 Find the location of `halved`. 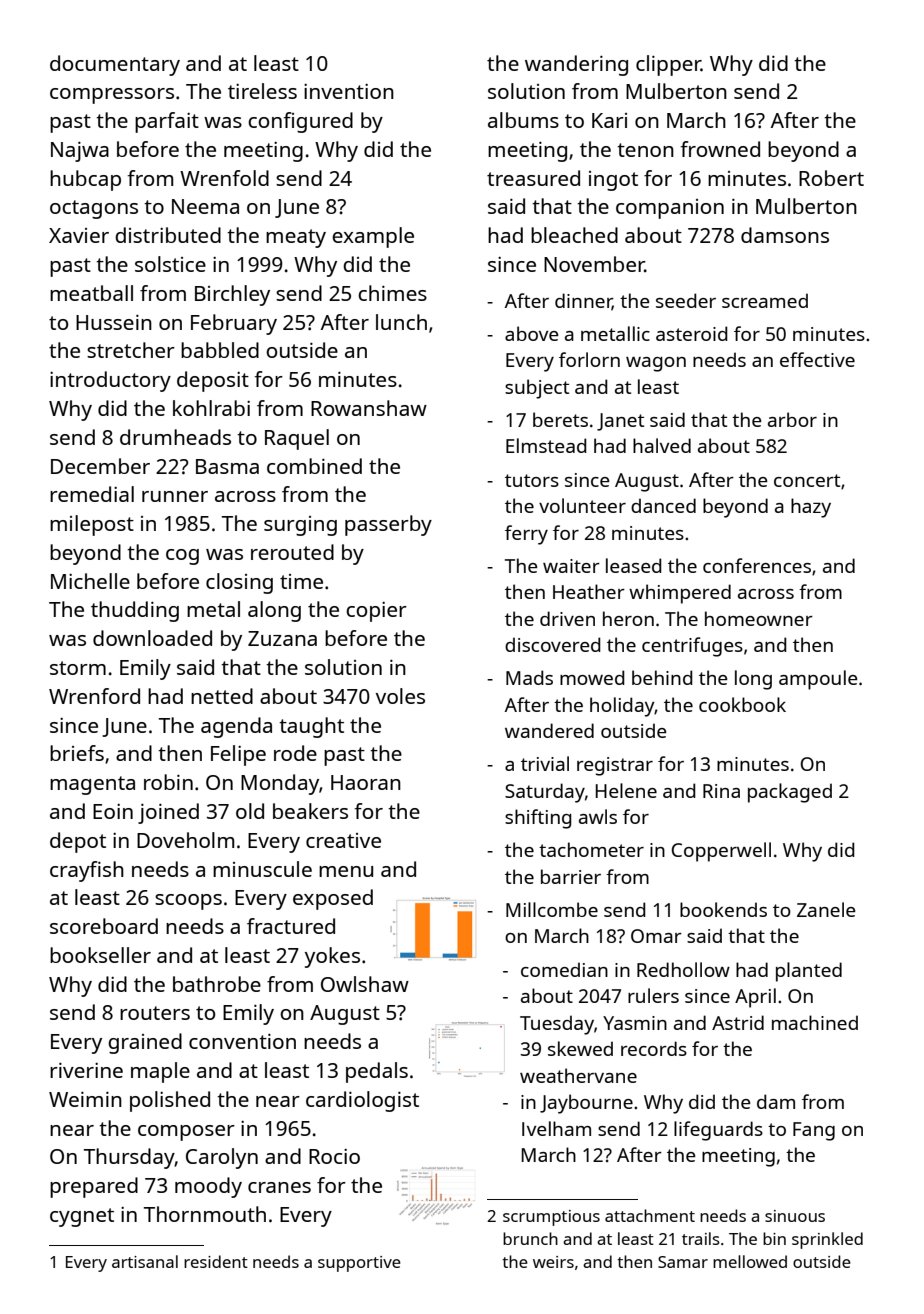

halved is located at coordinates (662, 445).
